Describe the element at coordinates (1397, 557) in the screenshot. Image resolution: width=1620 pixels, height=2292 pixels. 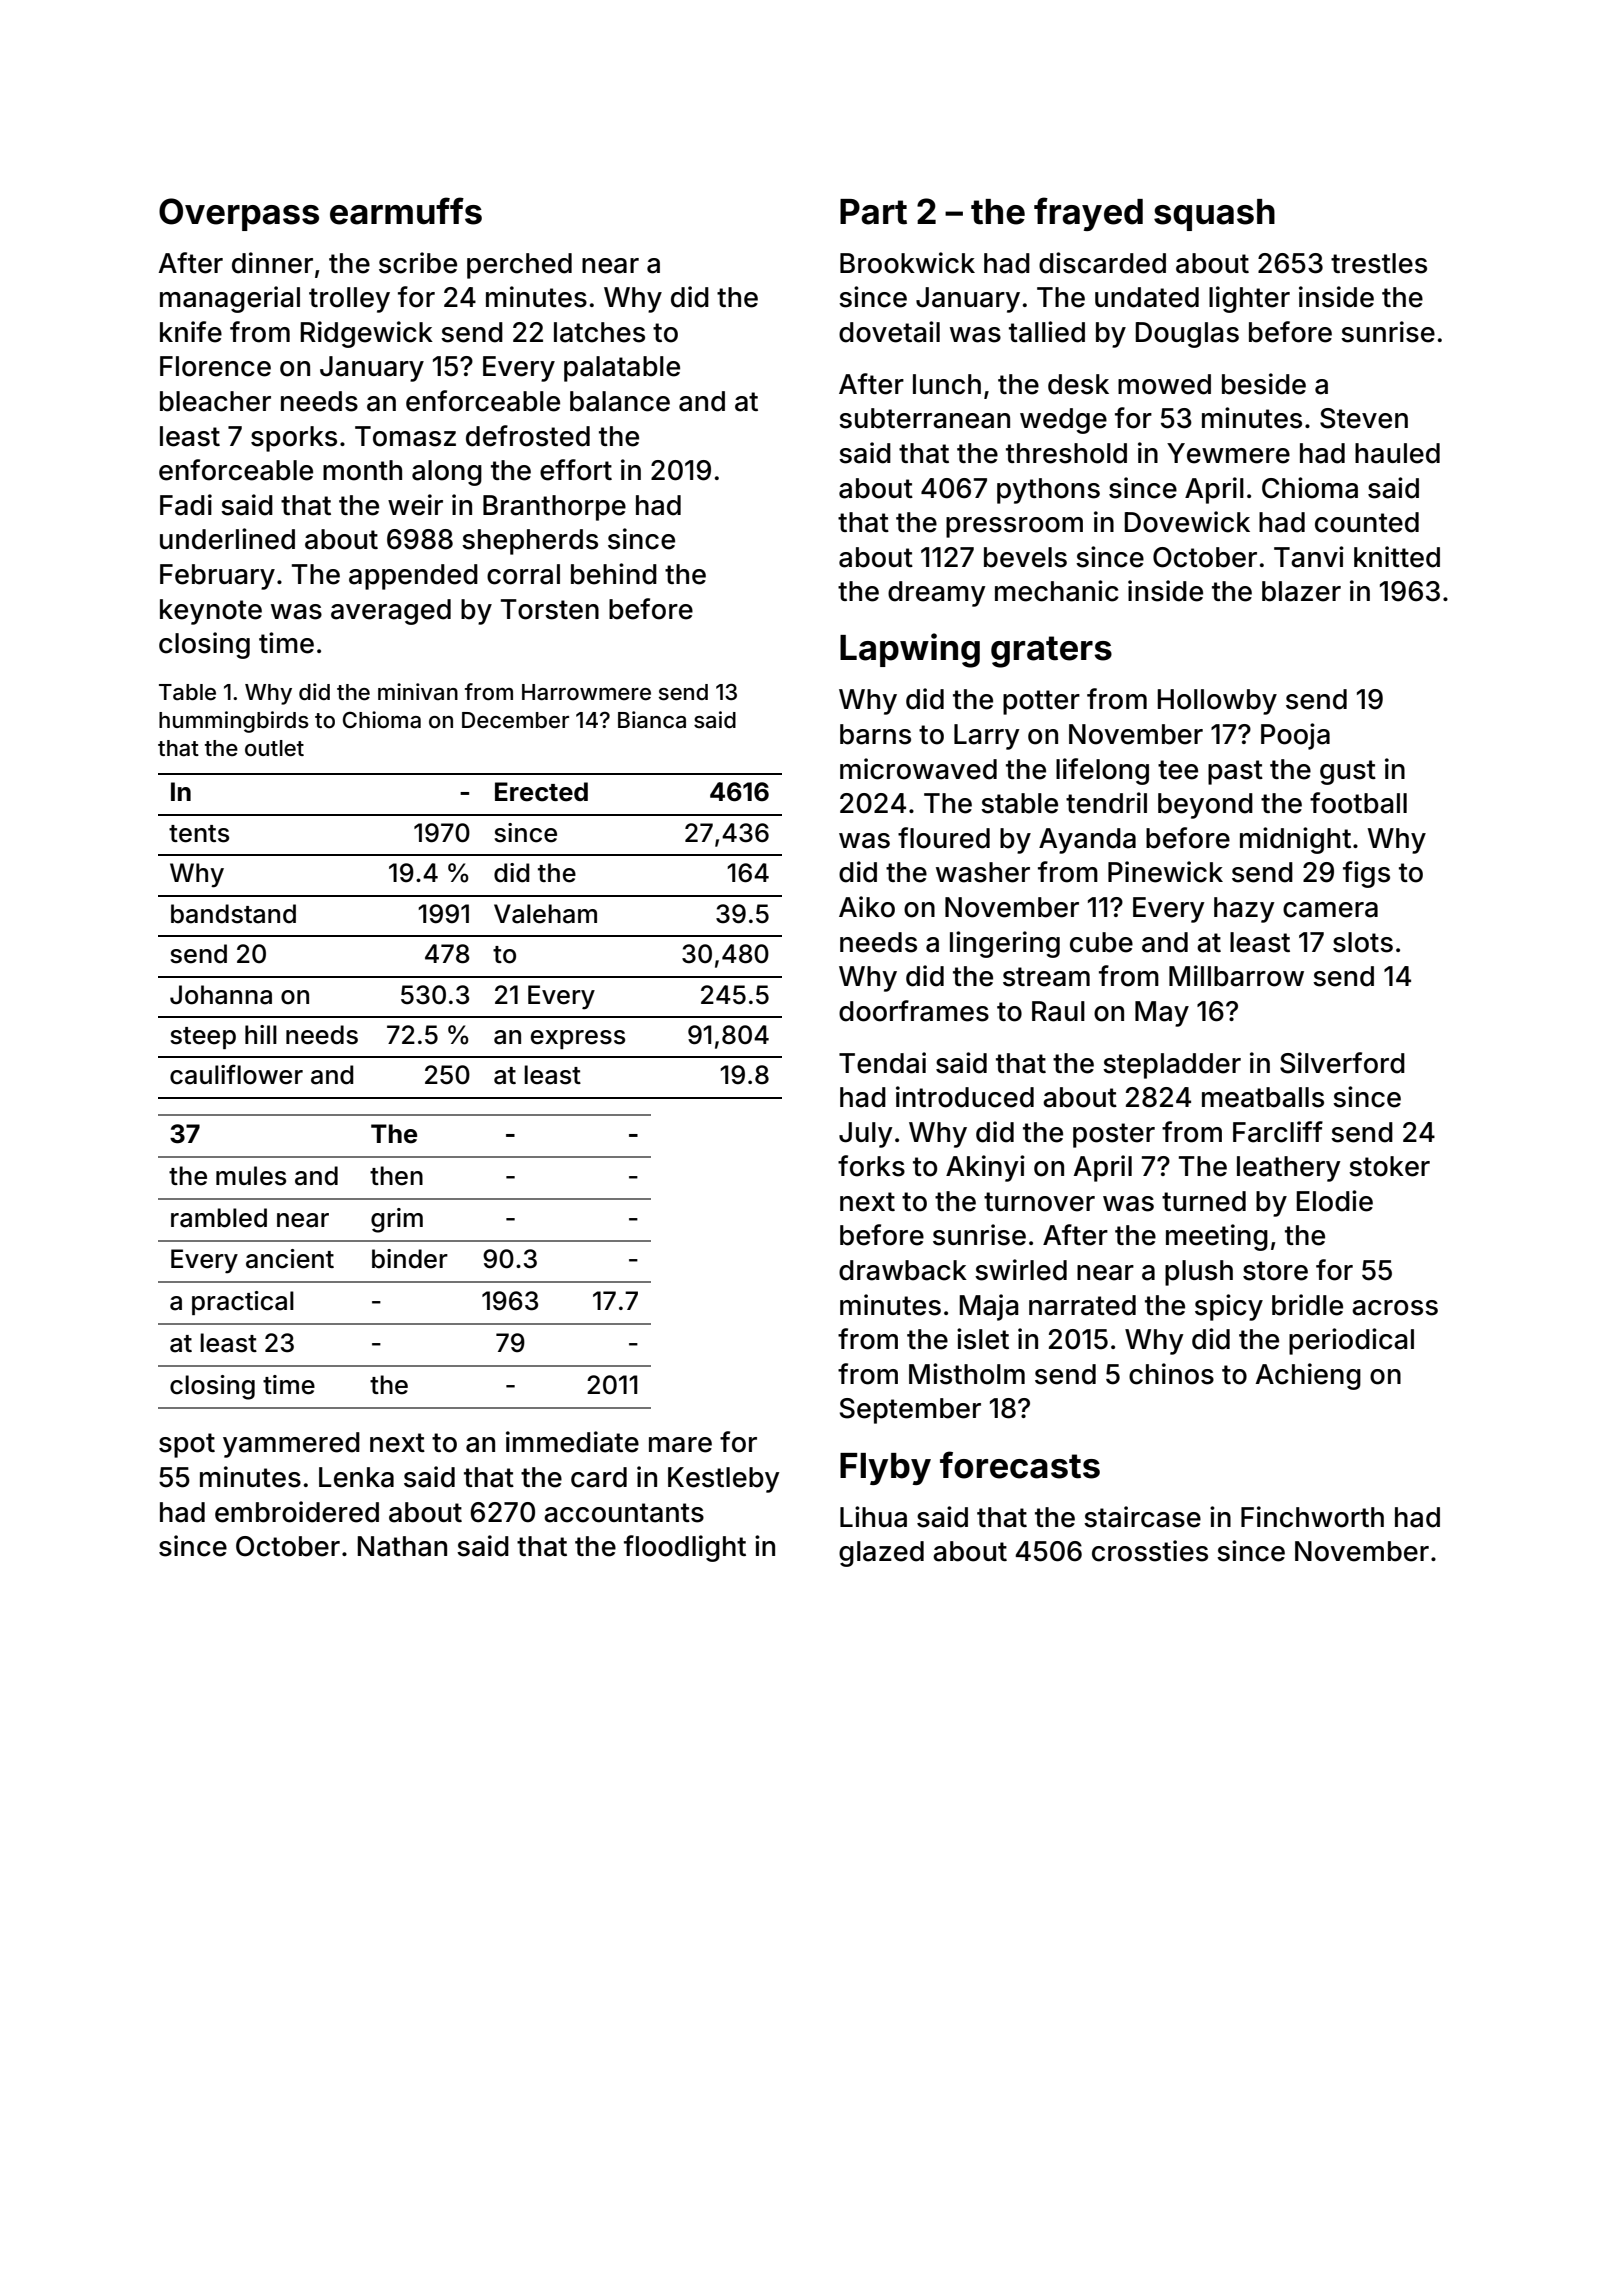
I see `knitted` at that location.
